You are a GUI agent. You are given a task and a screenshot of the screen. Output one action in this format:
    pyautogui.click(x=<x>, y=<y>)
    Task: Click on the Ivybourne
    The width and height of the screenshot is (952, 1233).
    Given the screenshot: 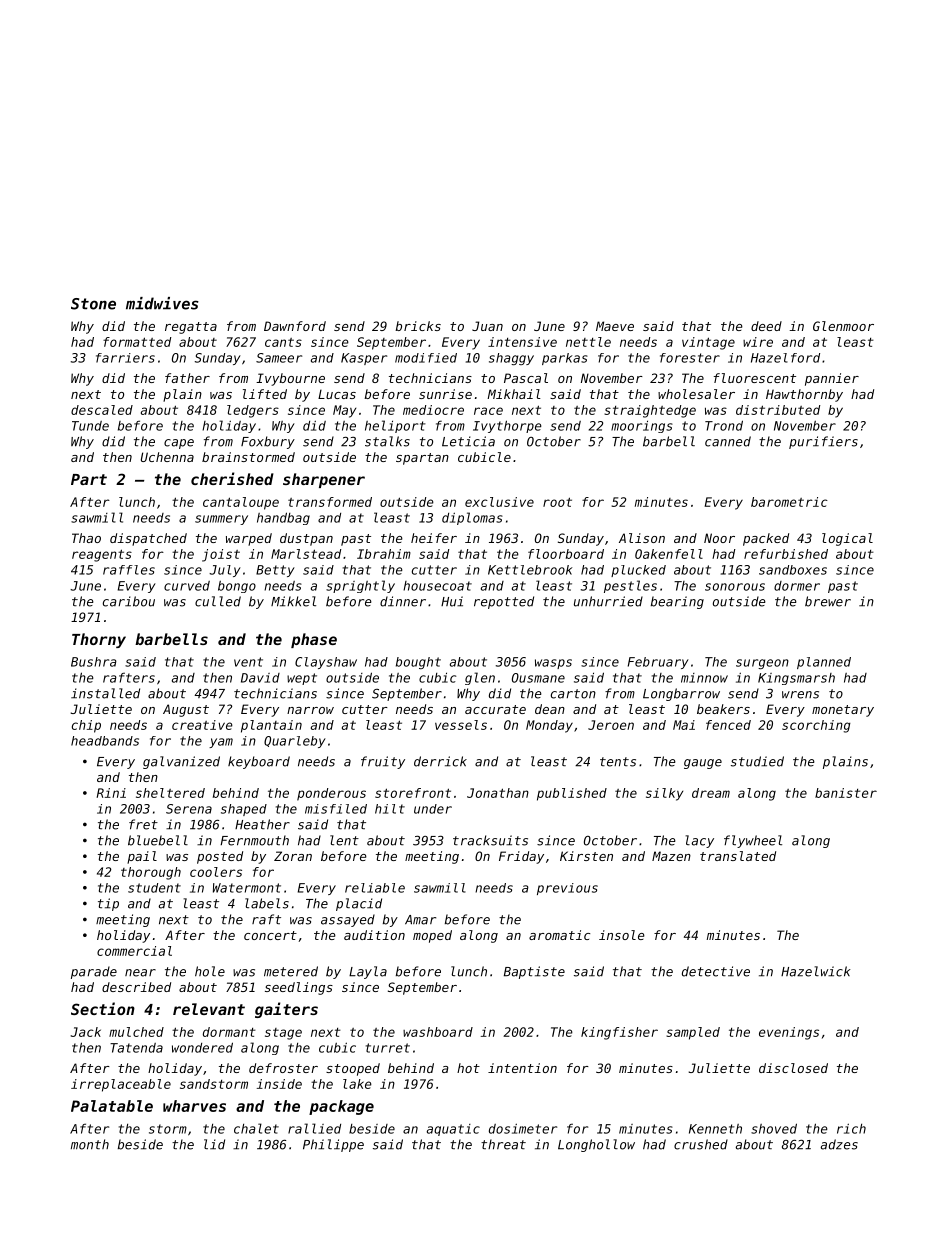 What is the action you would take?
    pyautogui.click(x=290, y=379)
